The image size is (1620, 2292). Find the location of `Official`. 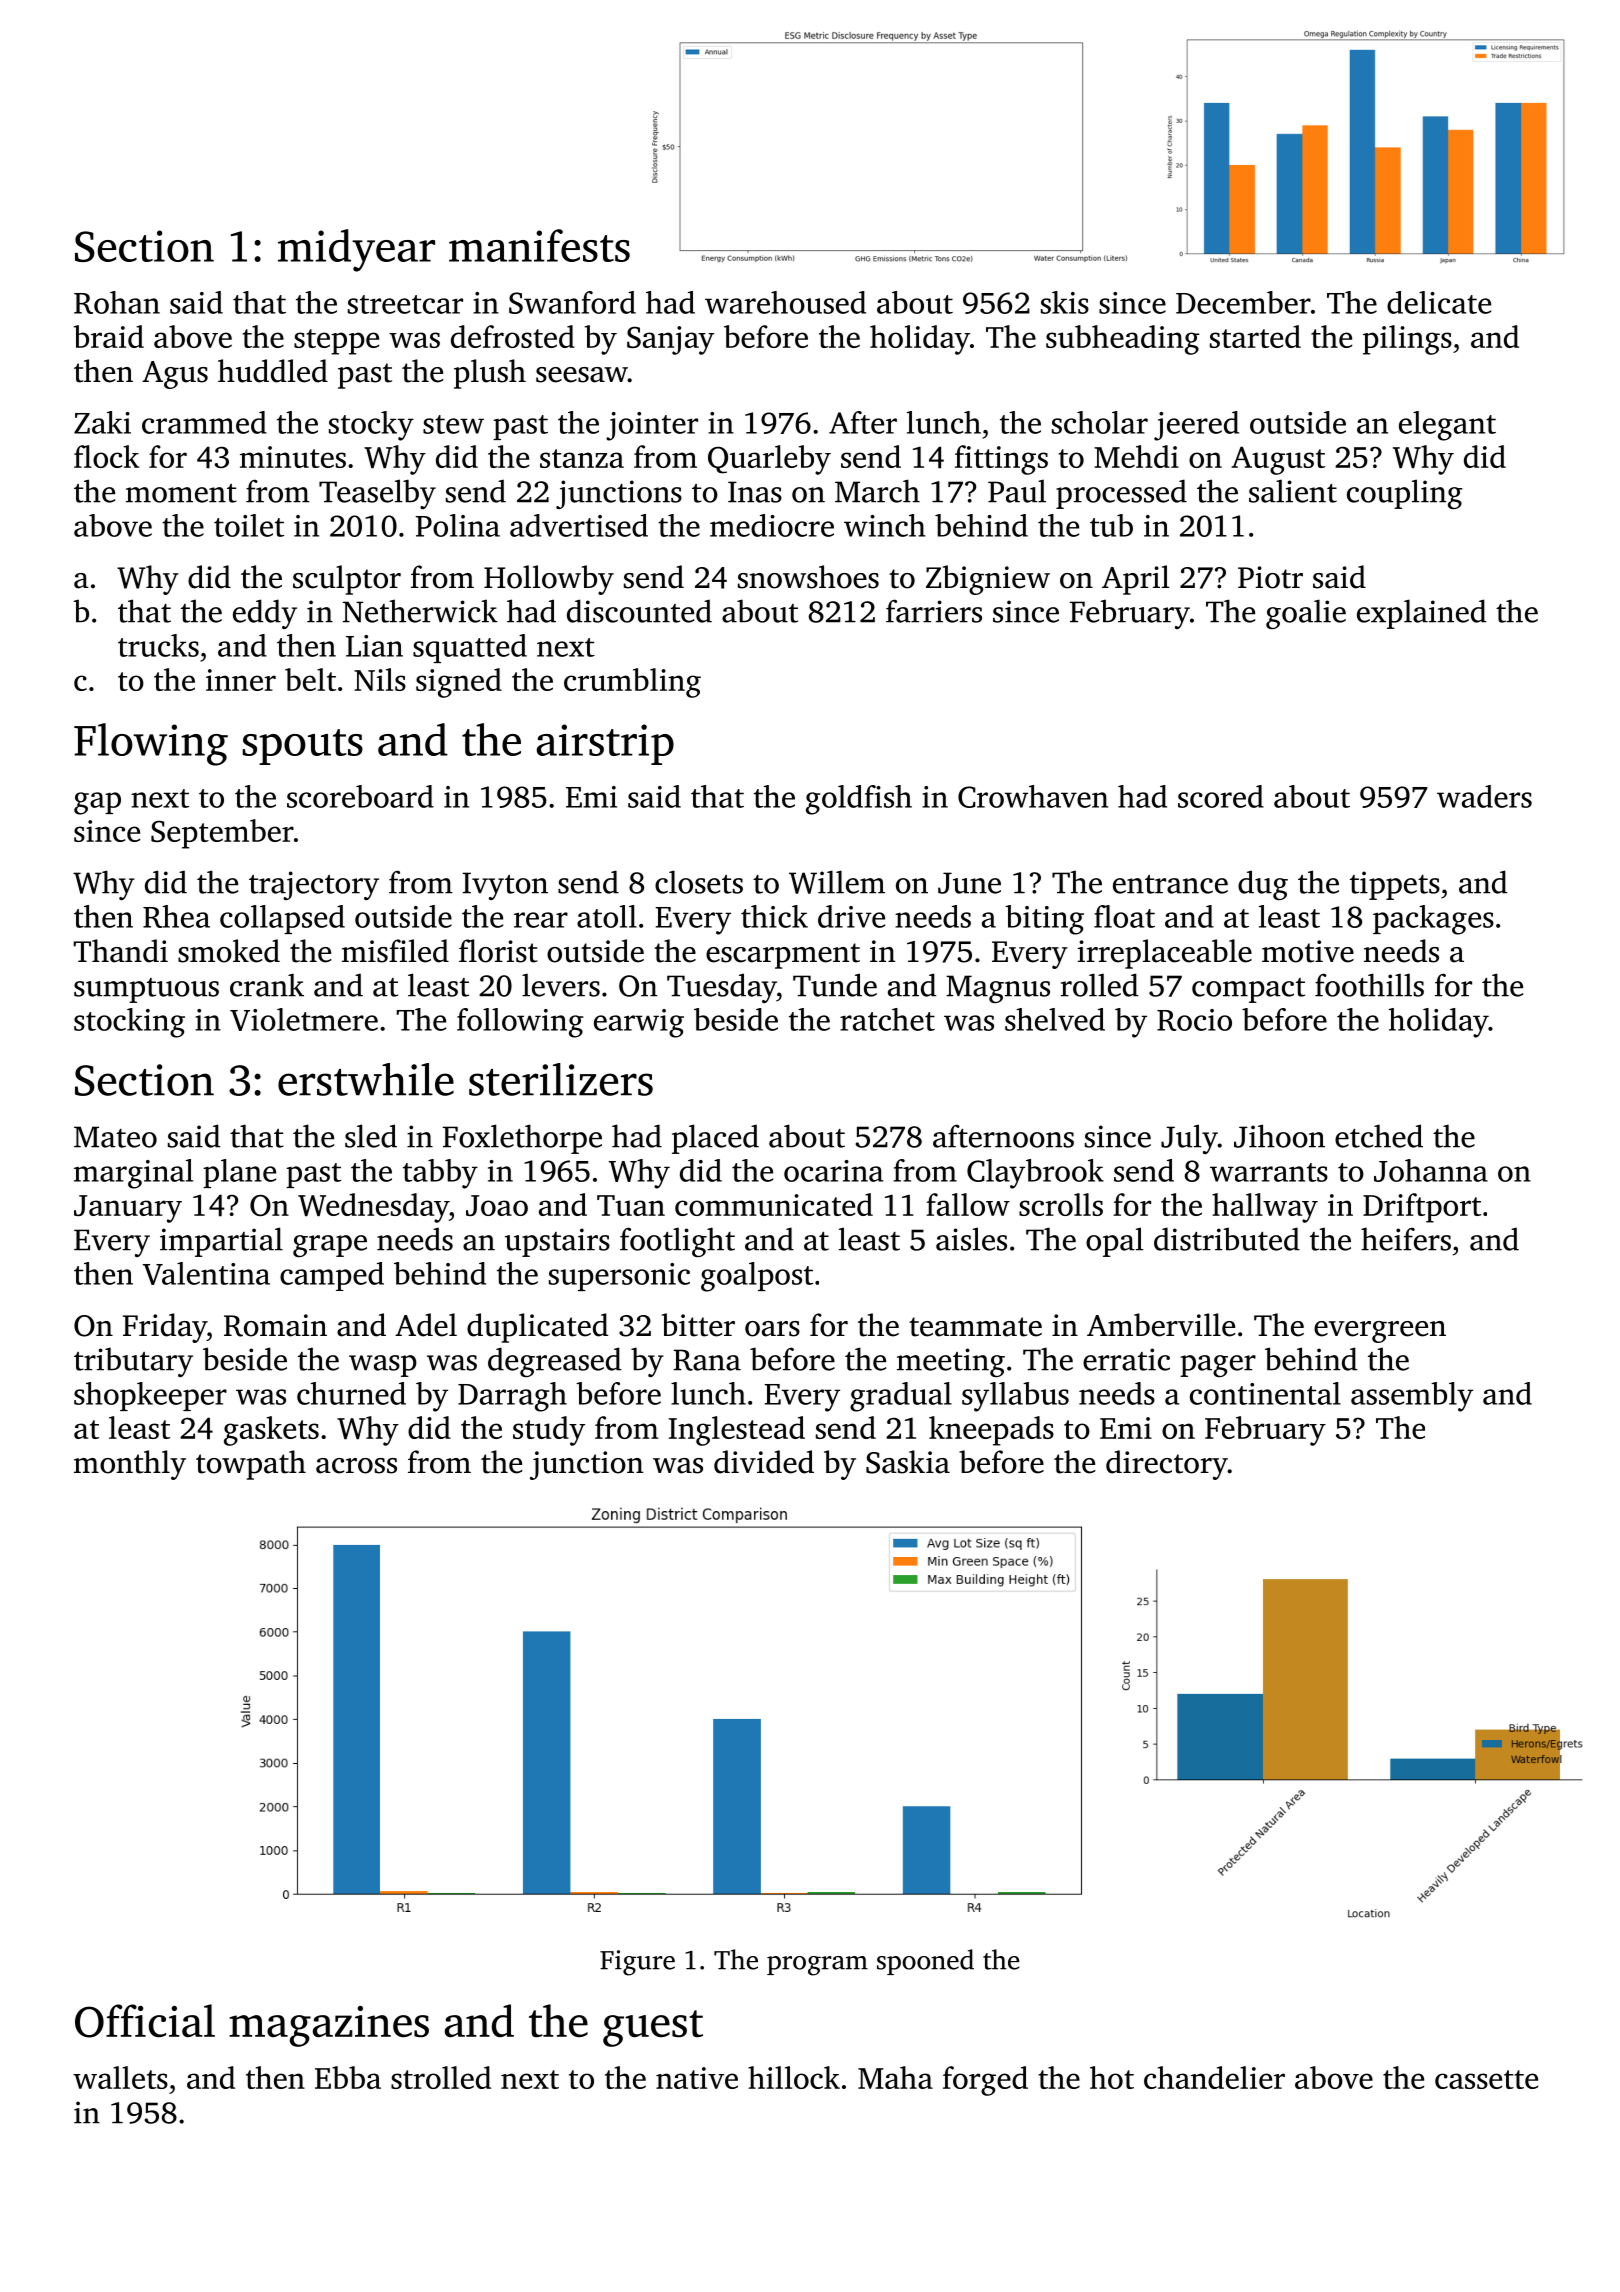

Official is located at coordinates (145, 2021).
